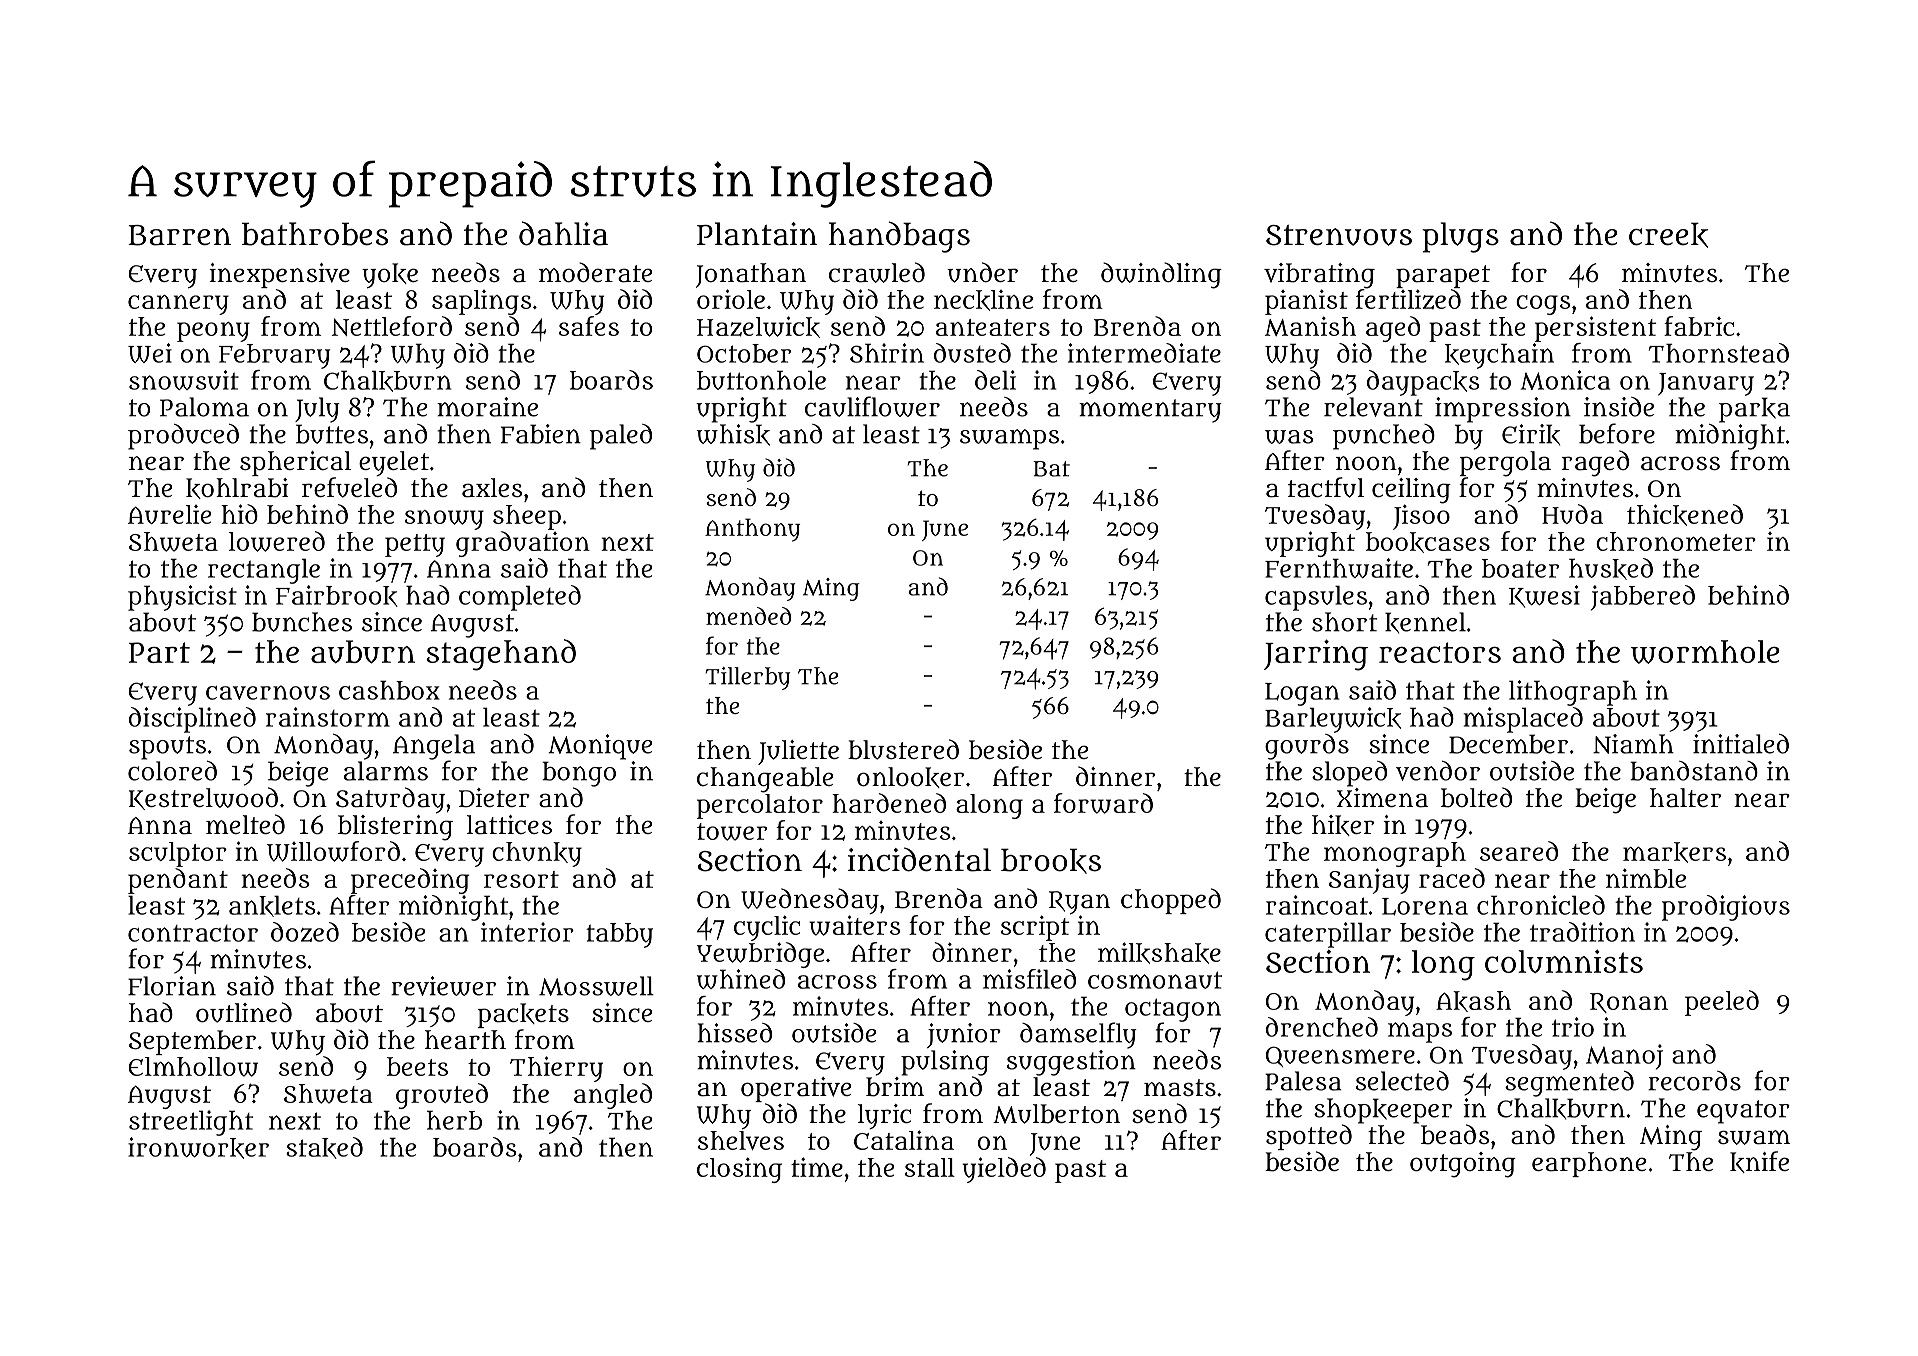  Describe the element at coordinates (995, 380) in the screenshot. I see `deli` at that location.
